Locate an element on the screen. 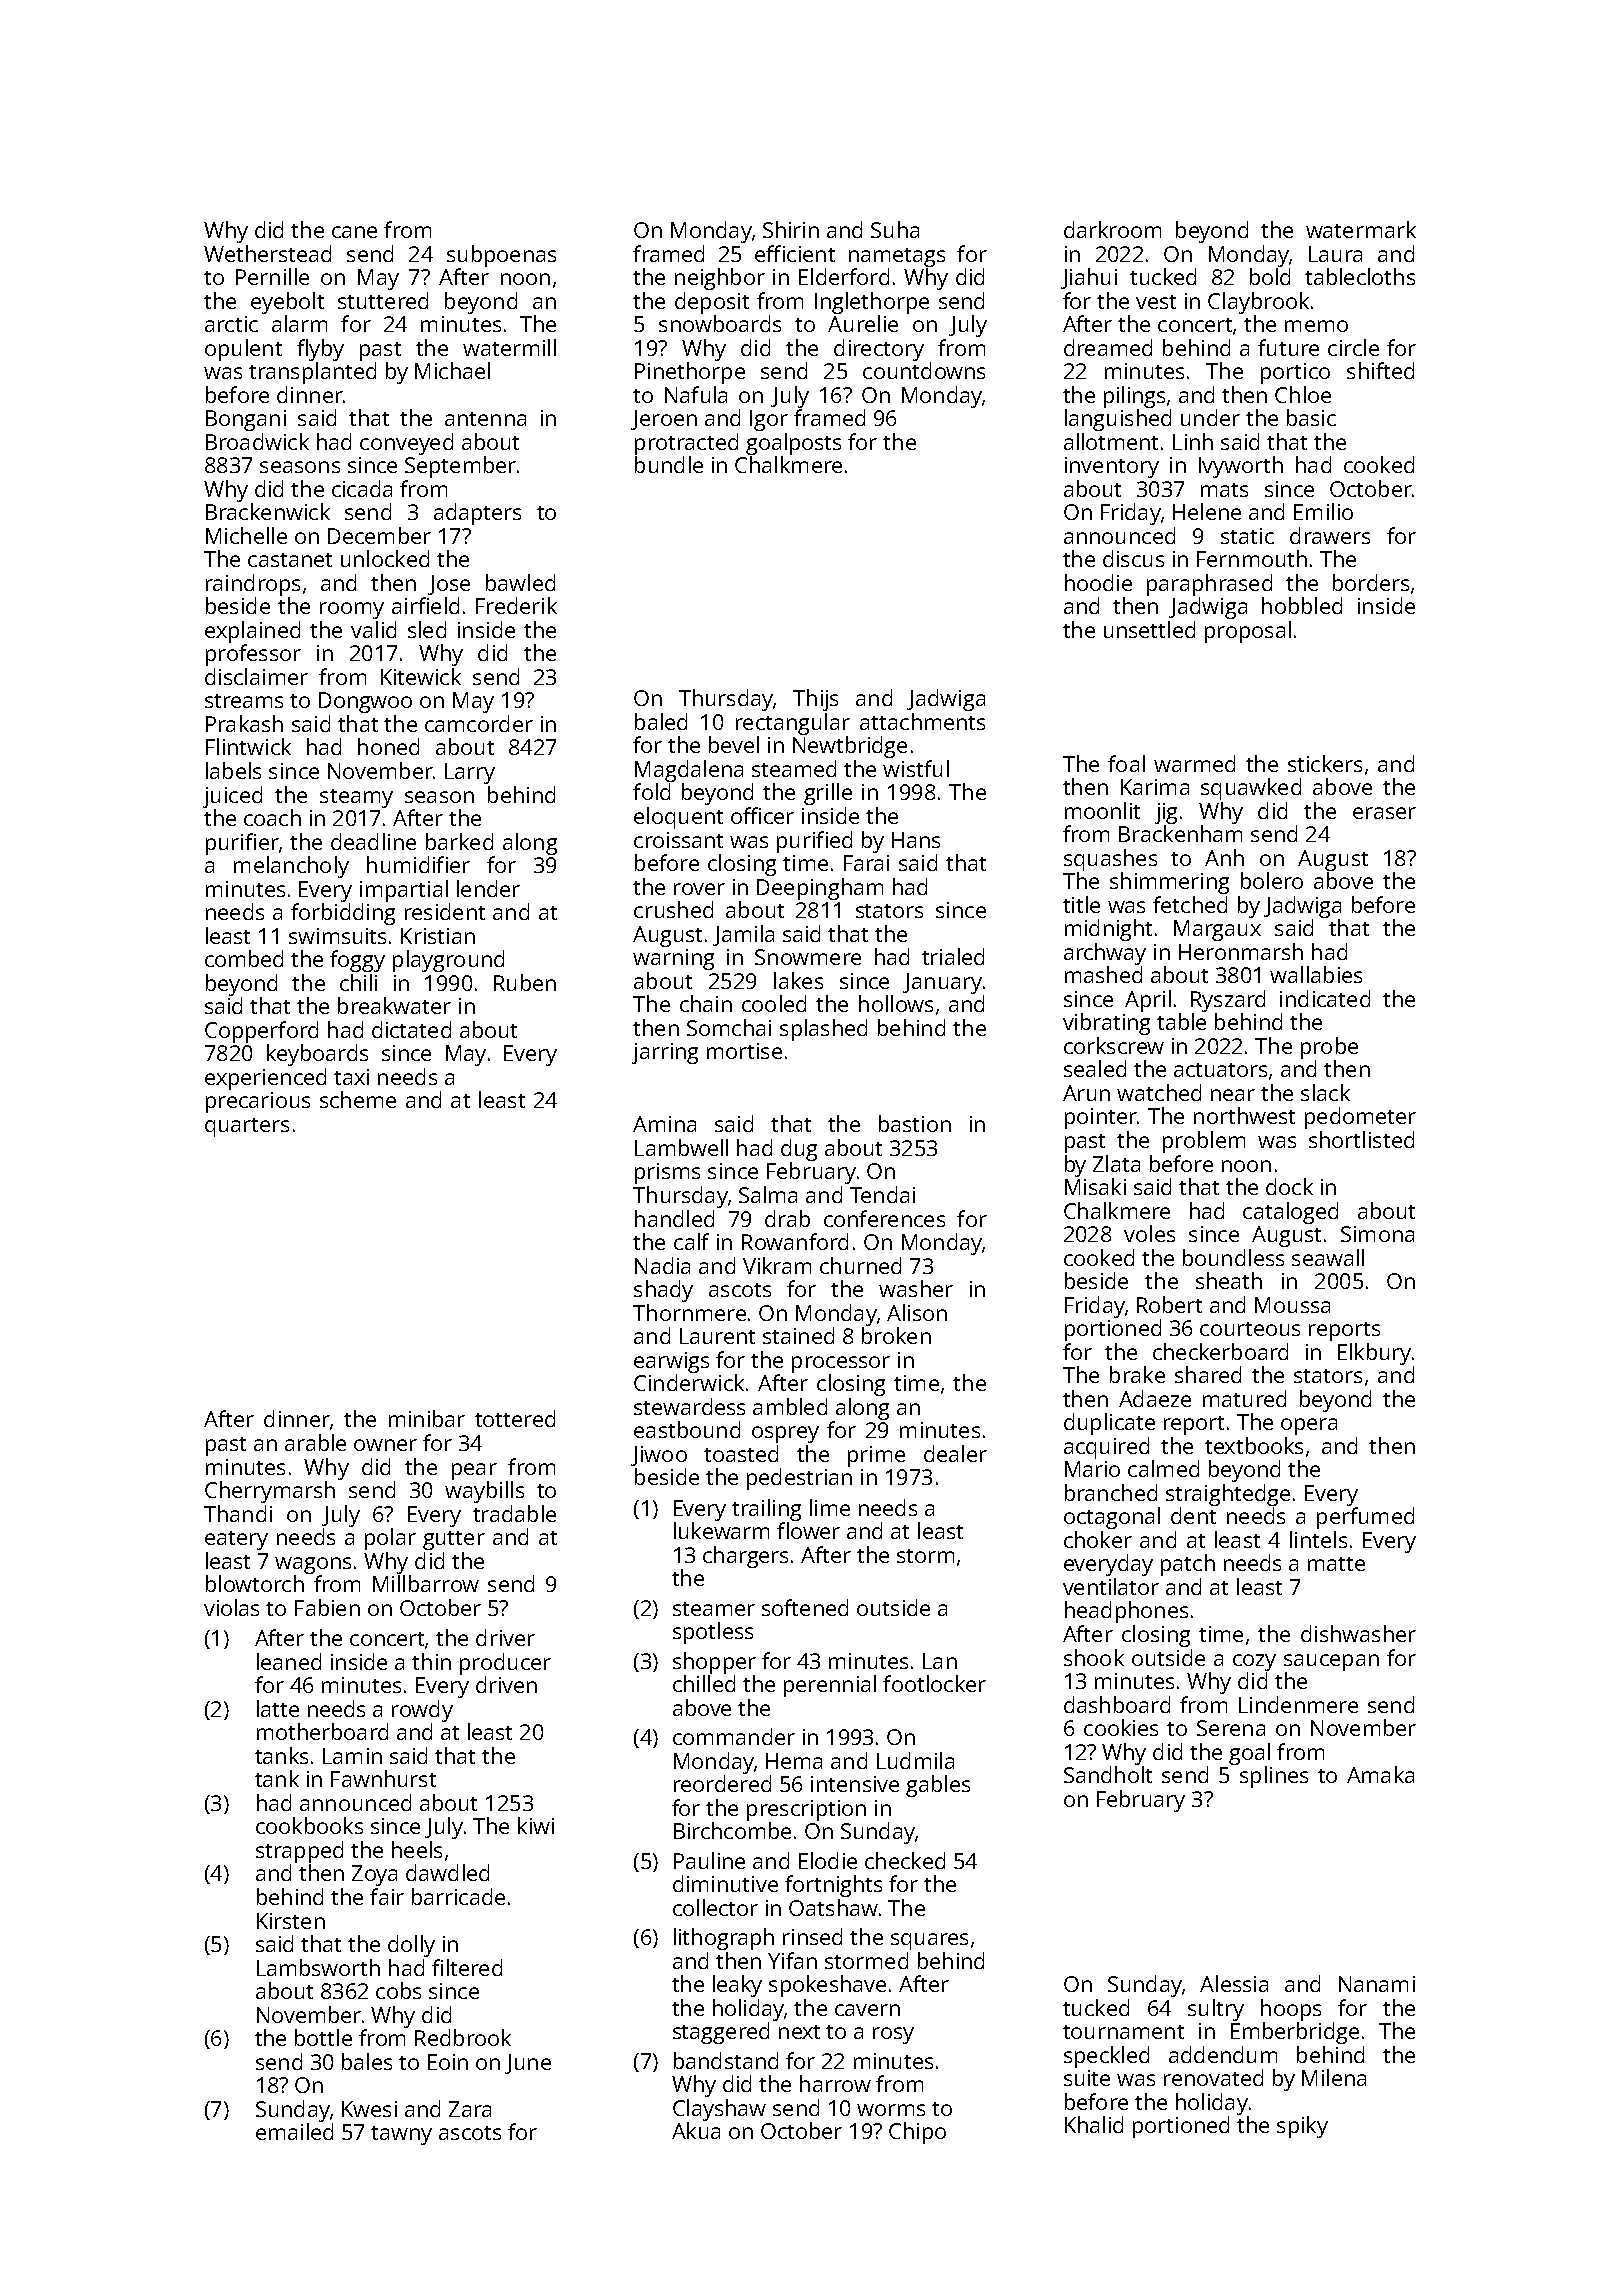  neighbor is located at coordinates (720, 279).
